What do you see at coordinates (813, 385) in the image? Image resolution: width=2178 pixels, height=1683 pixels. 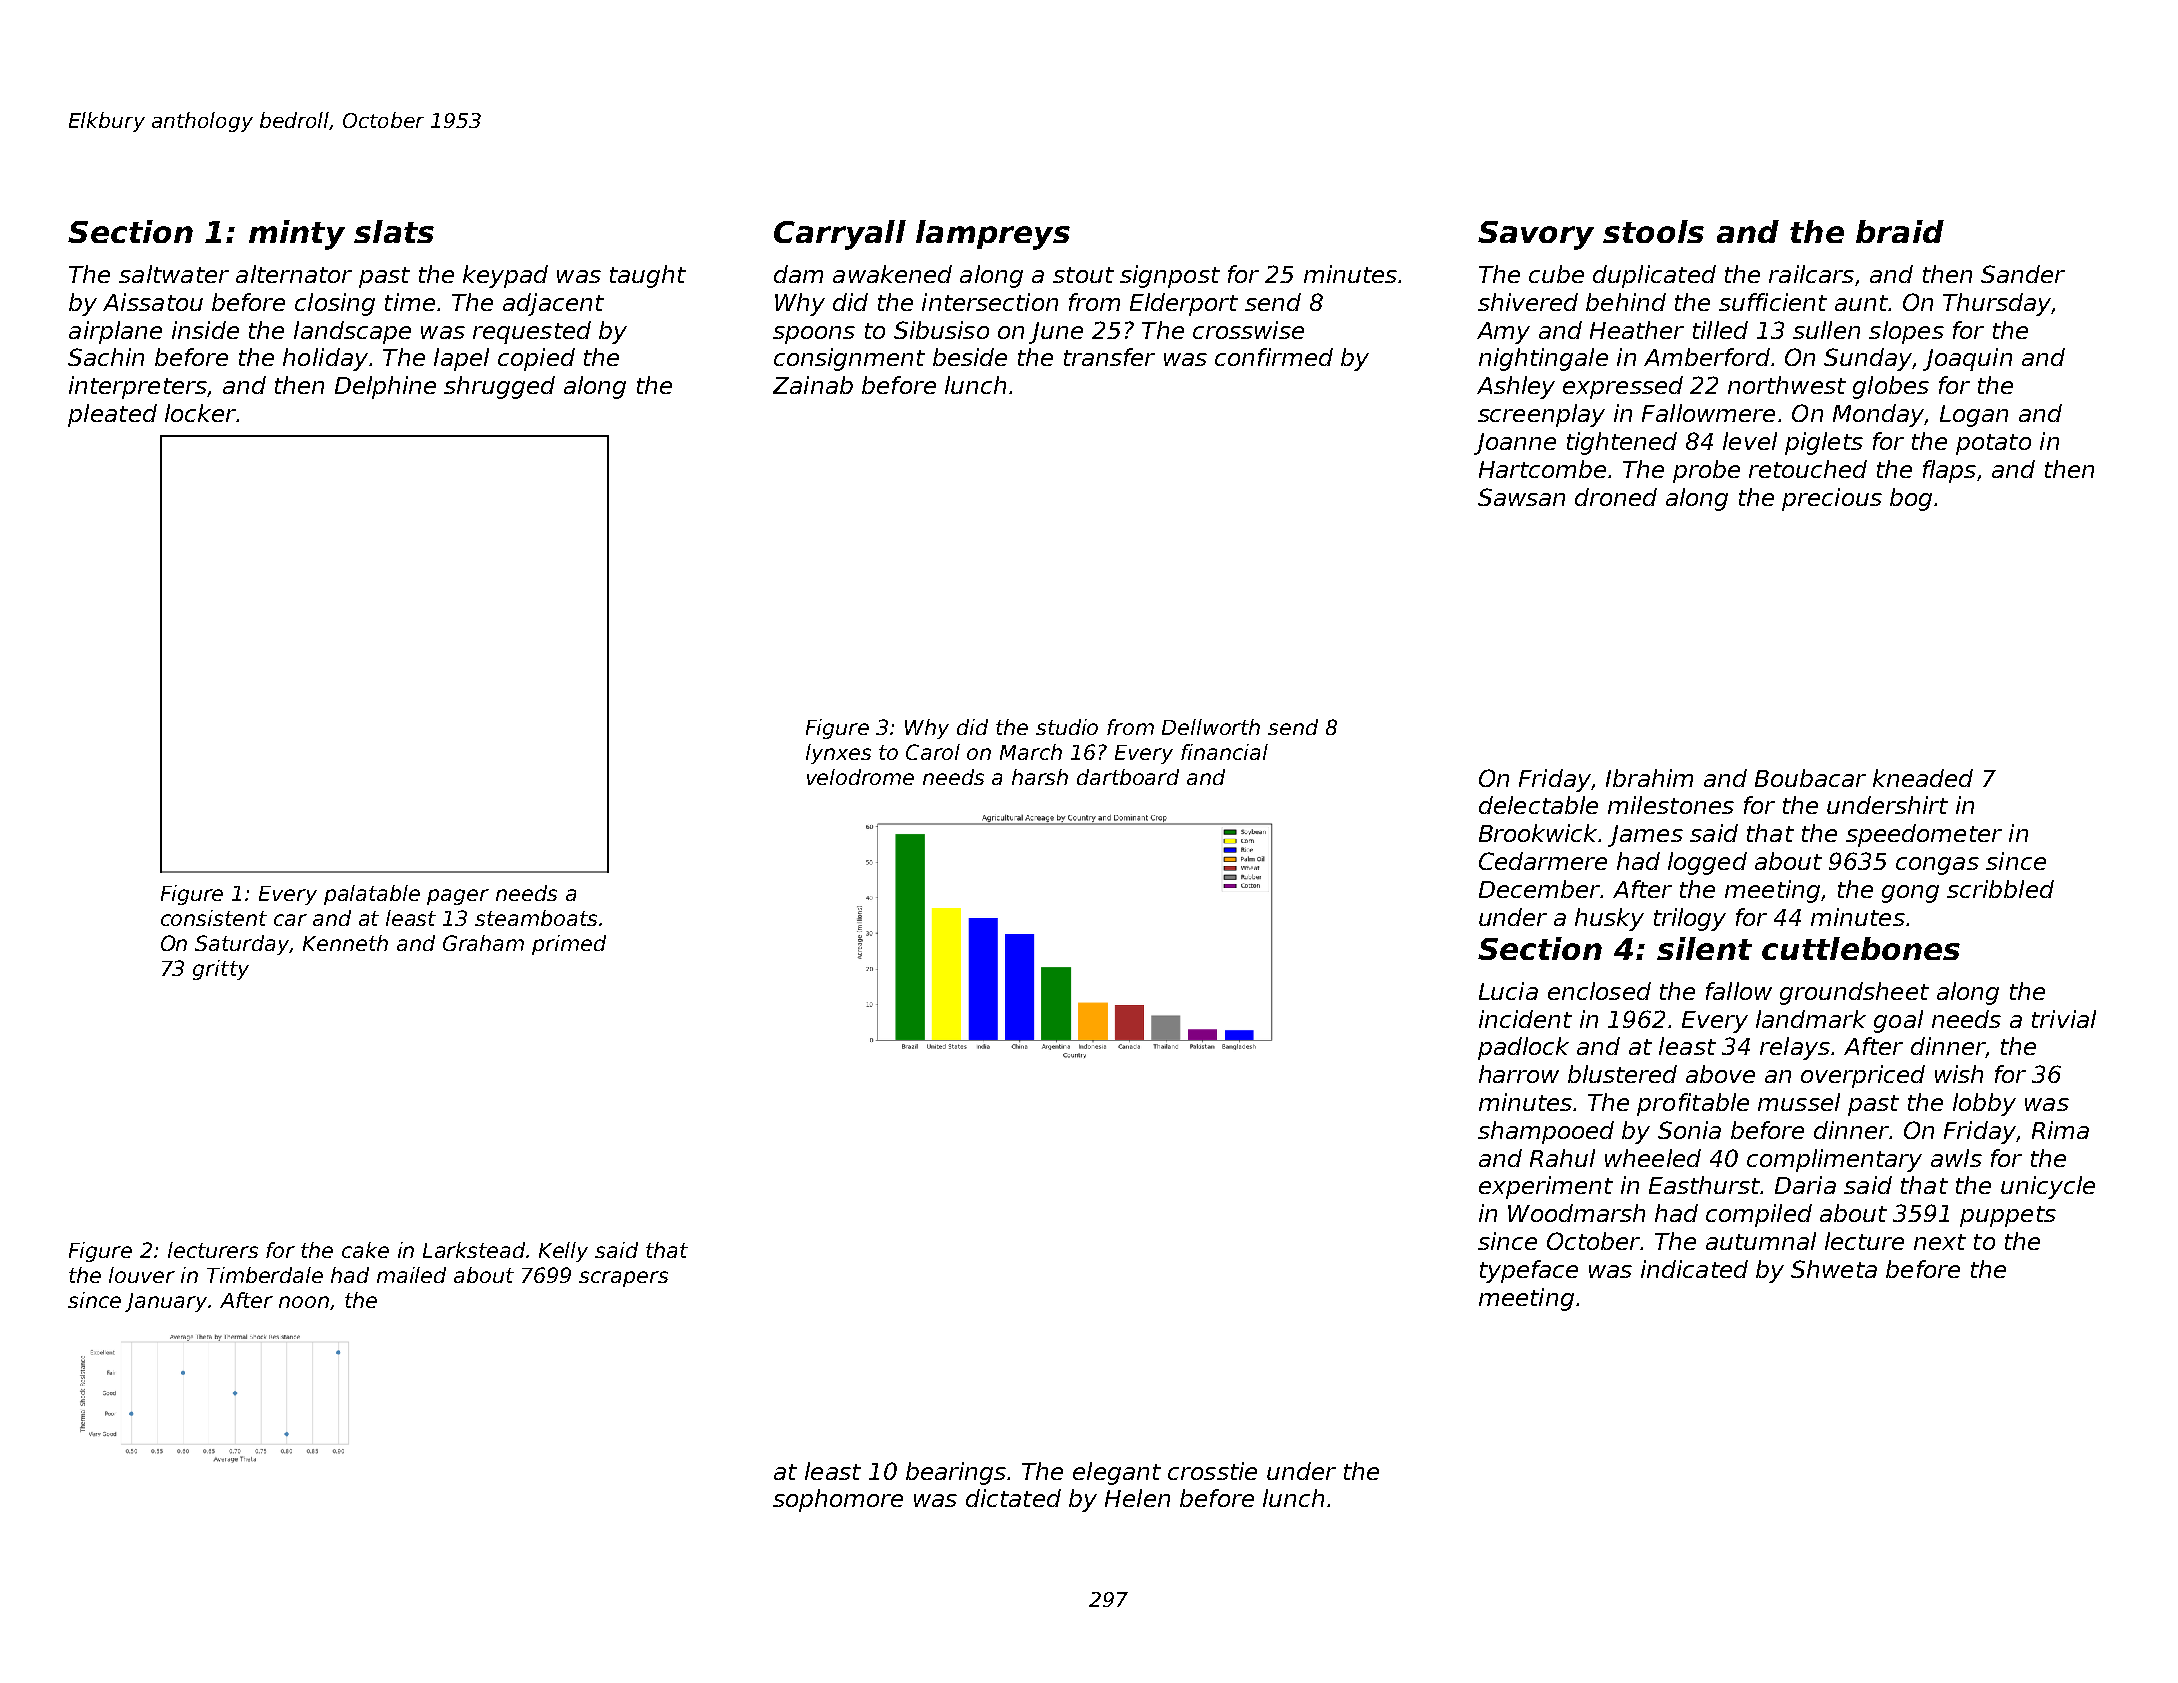 I see `Zainab` at bounding box center [813, 385].
